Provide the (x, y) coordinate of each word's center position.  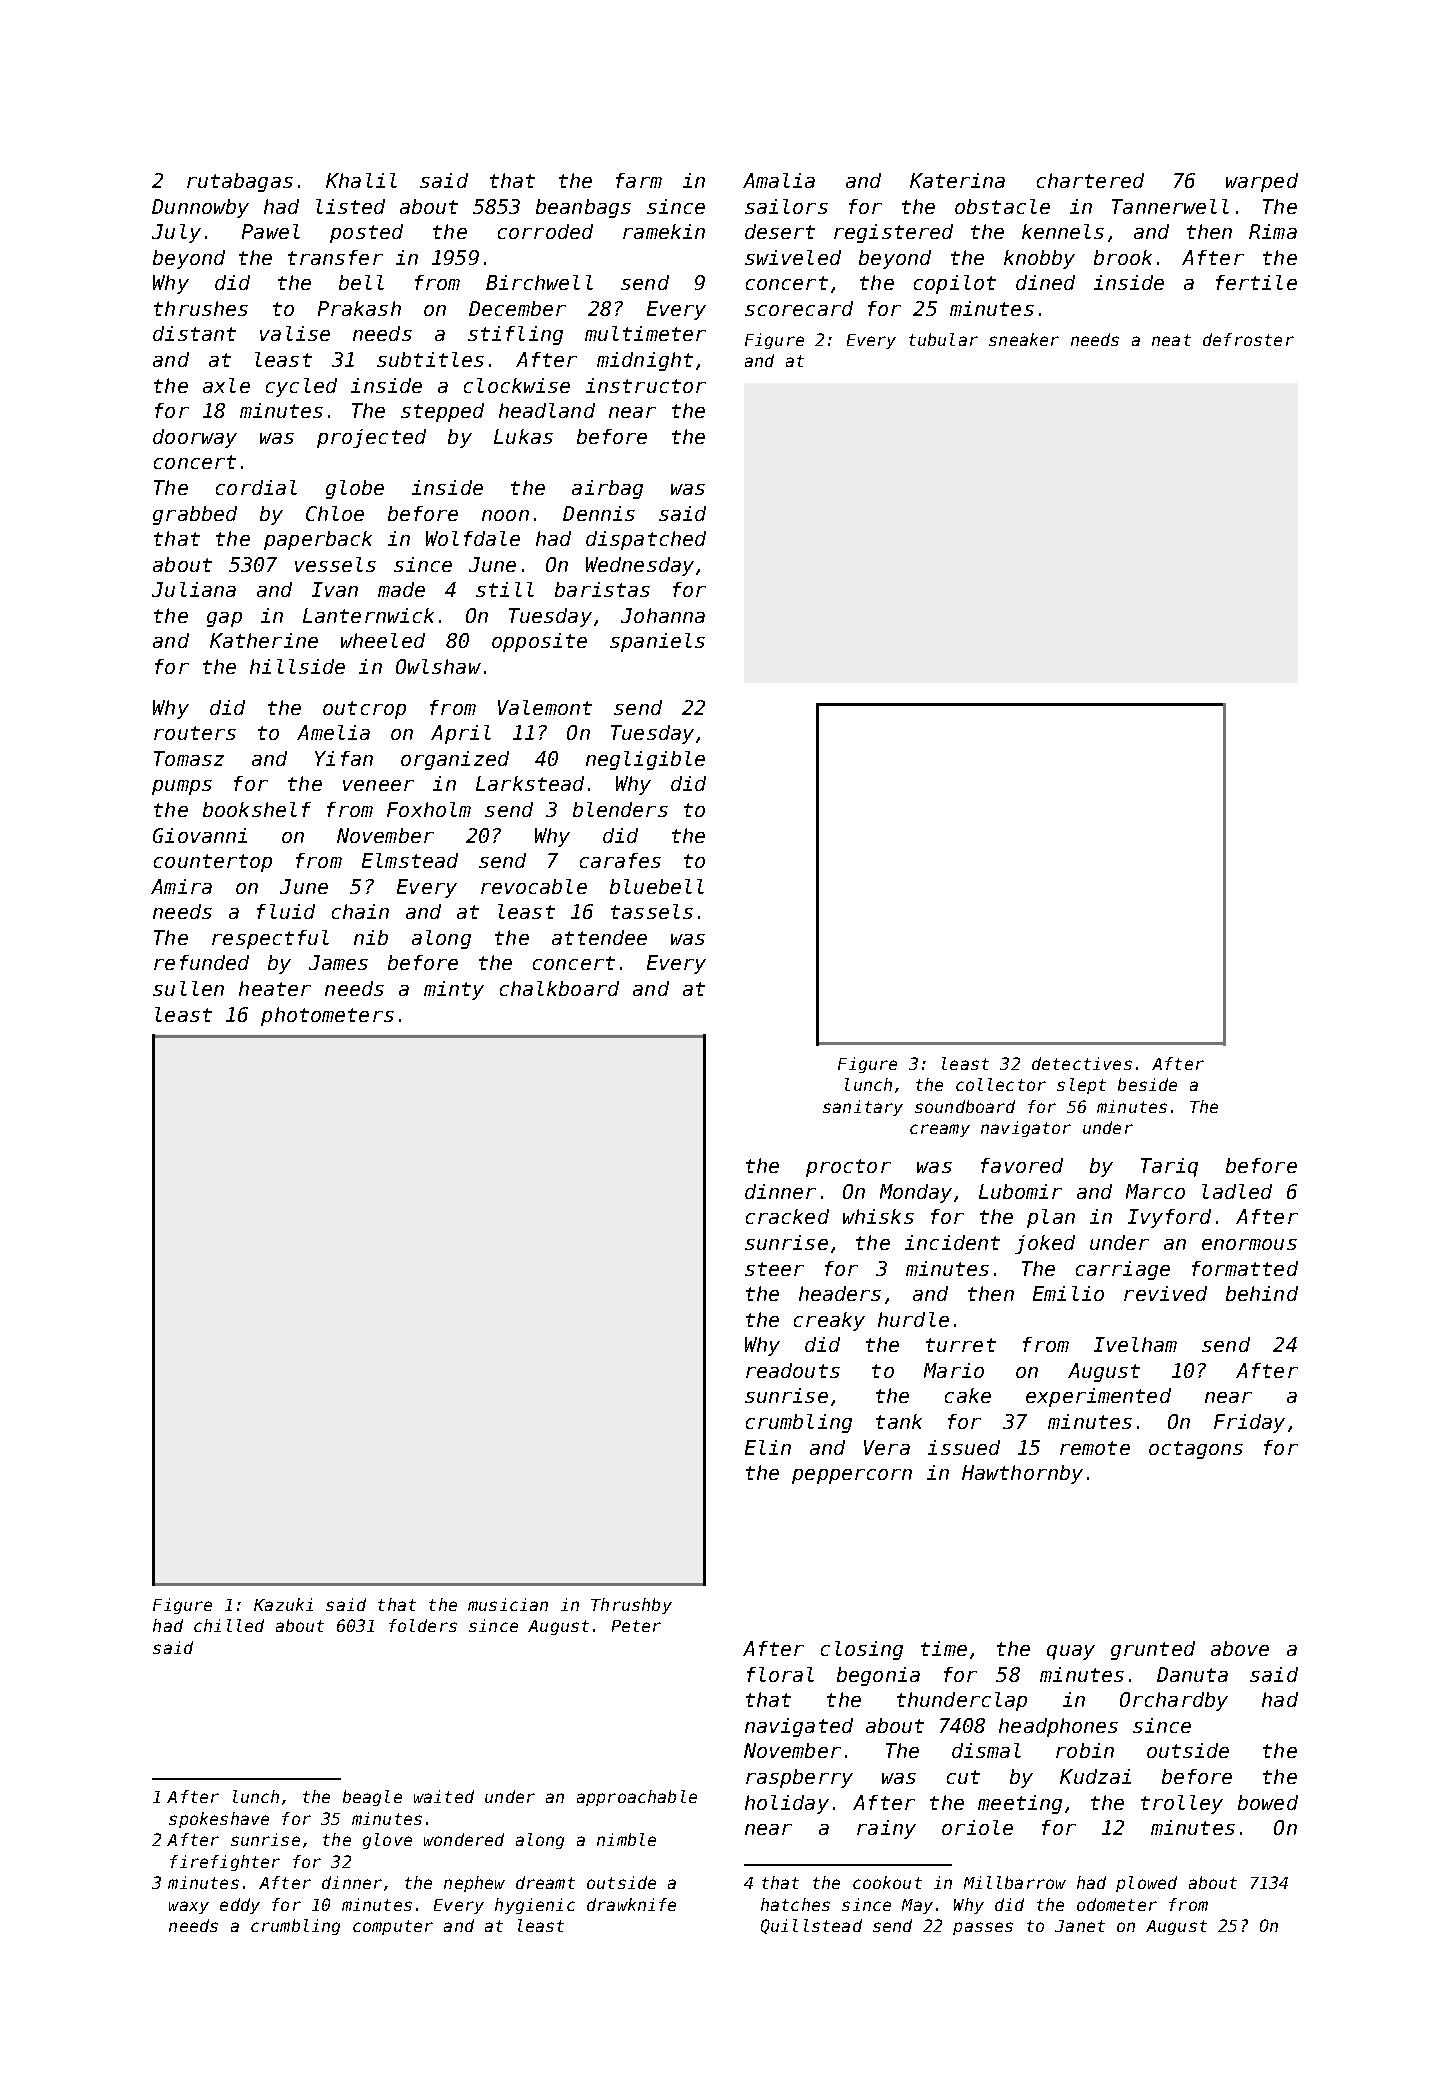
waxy (189, 1907)
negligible (645, 760)
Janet (1080, 1926)
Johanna (663, 615)
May (917, 1906)
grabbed (195, 515)
